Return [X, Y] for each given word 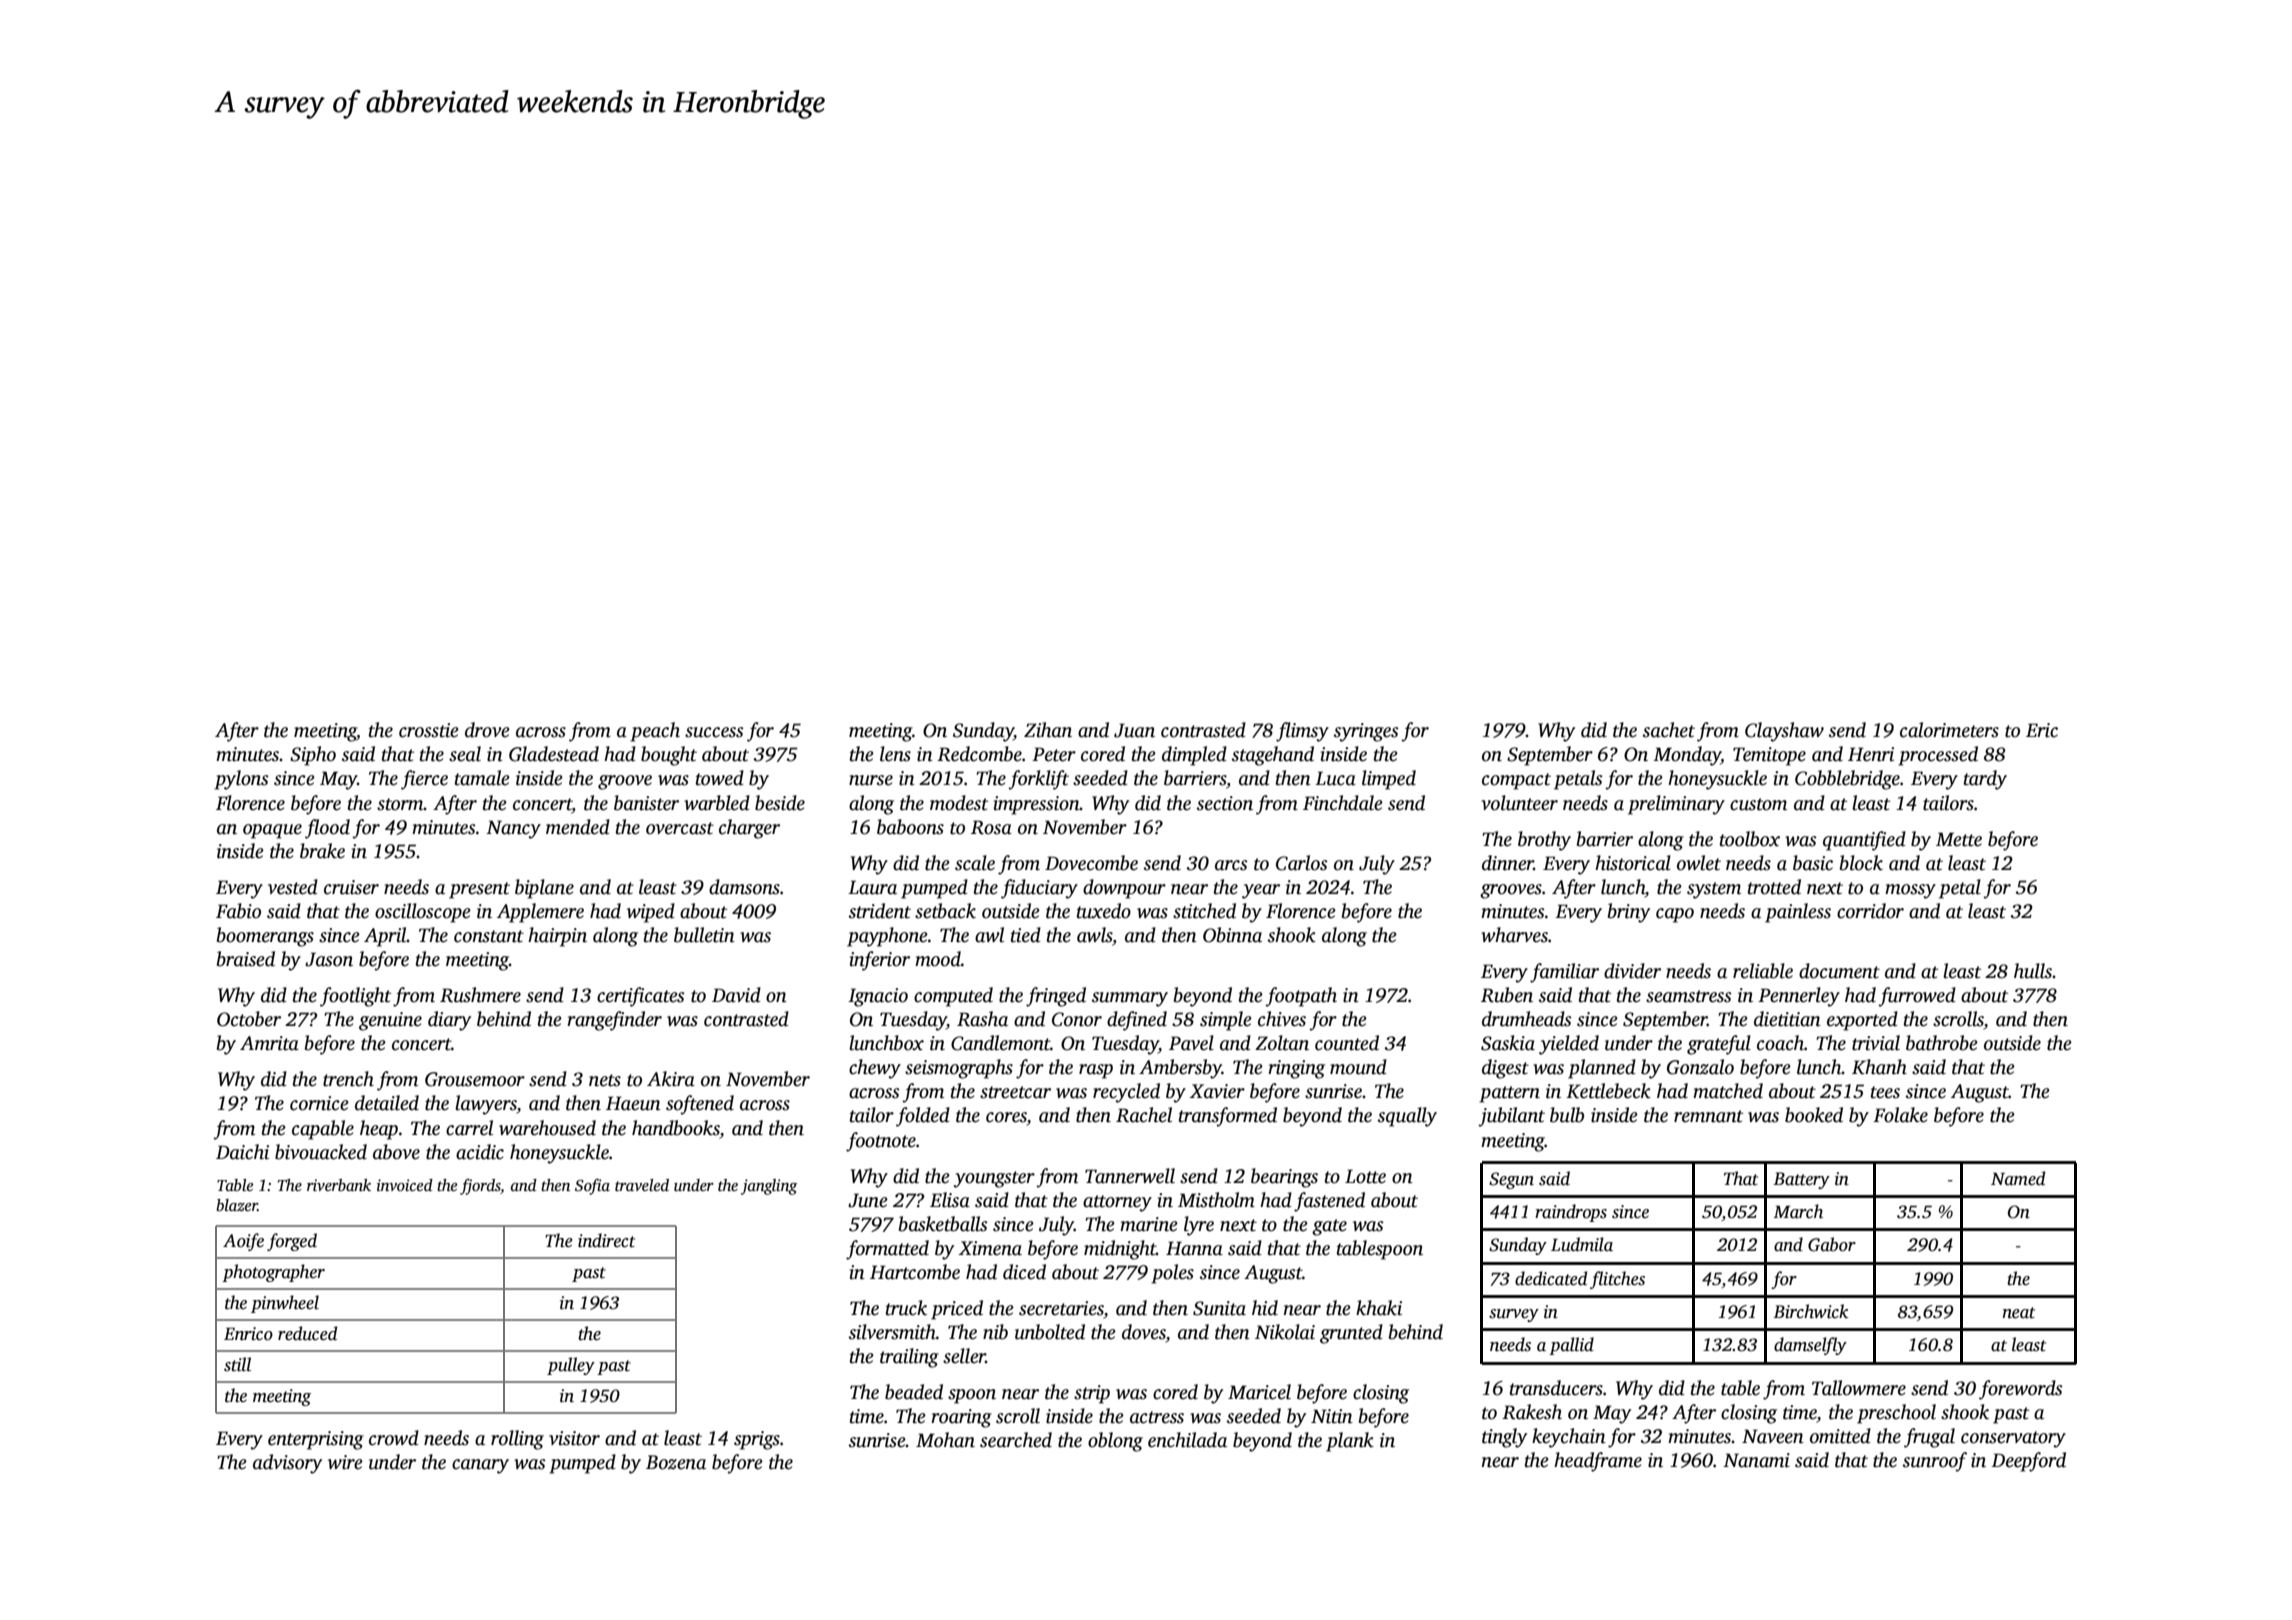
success [714, 732]
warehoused [547, 1128]
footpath [1301, 997]
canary [480, 1466]
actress [1157, 1417]
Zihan [1048, 730]
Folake [1900, 1115]
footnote [881, 1142]
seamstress [1689, 996]
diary [449, 1021]
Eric [2042, 730]
